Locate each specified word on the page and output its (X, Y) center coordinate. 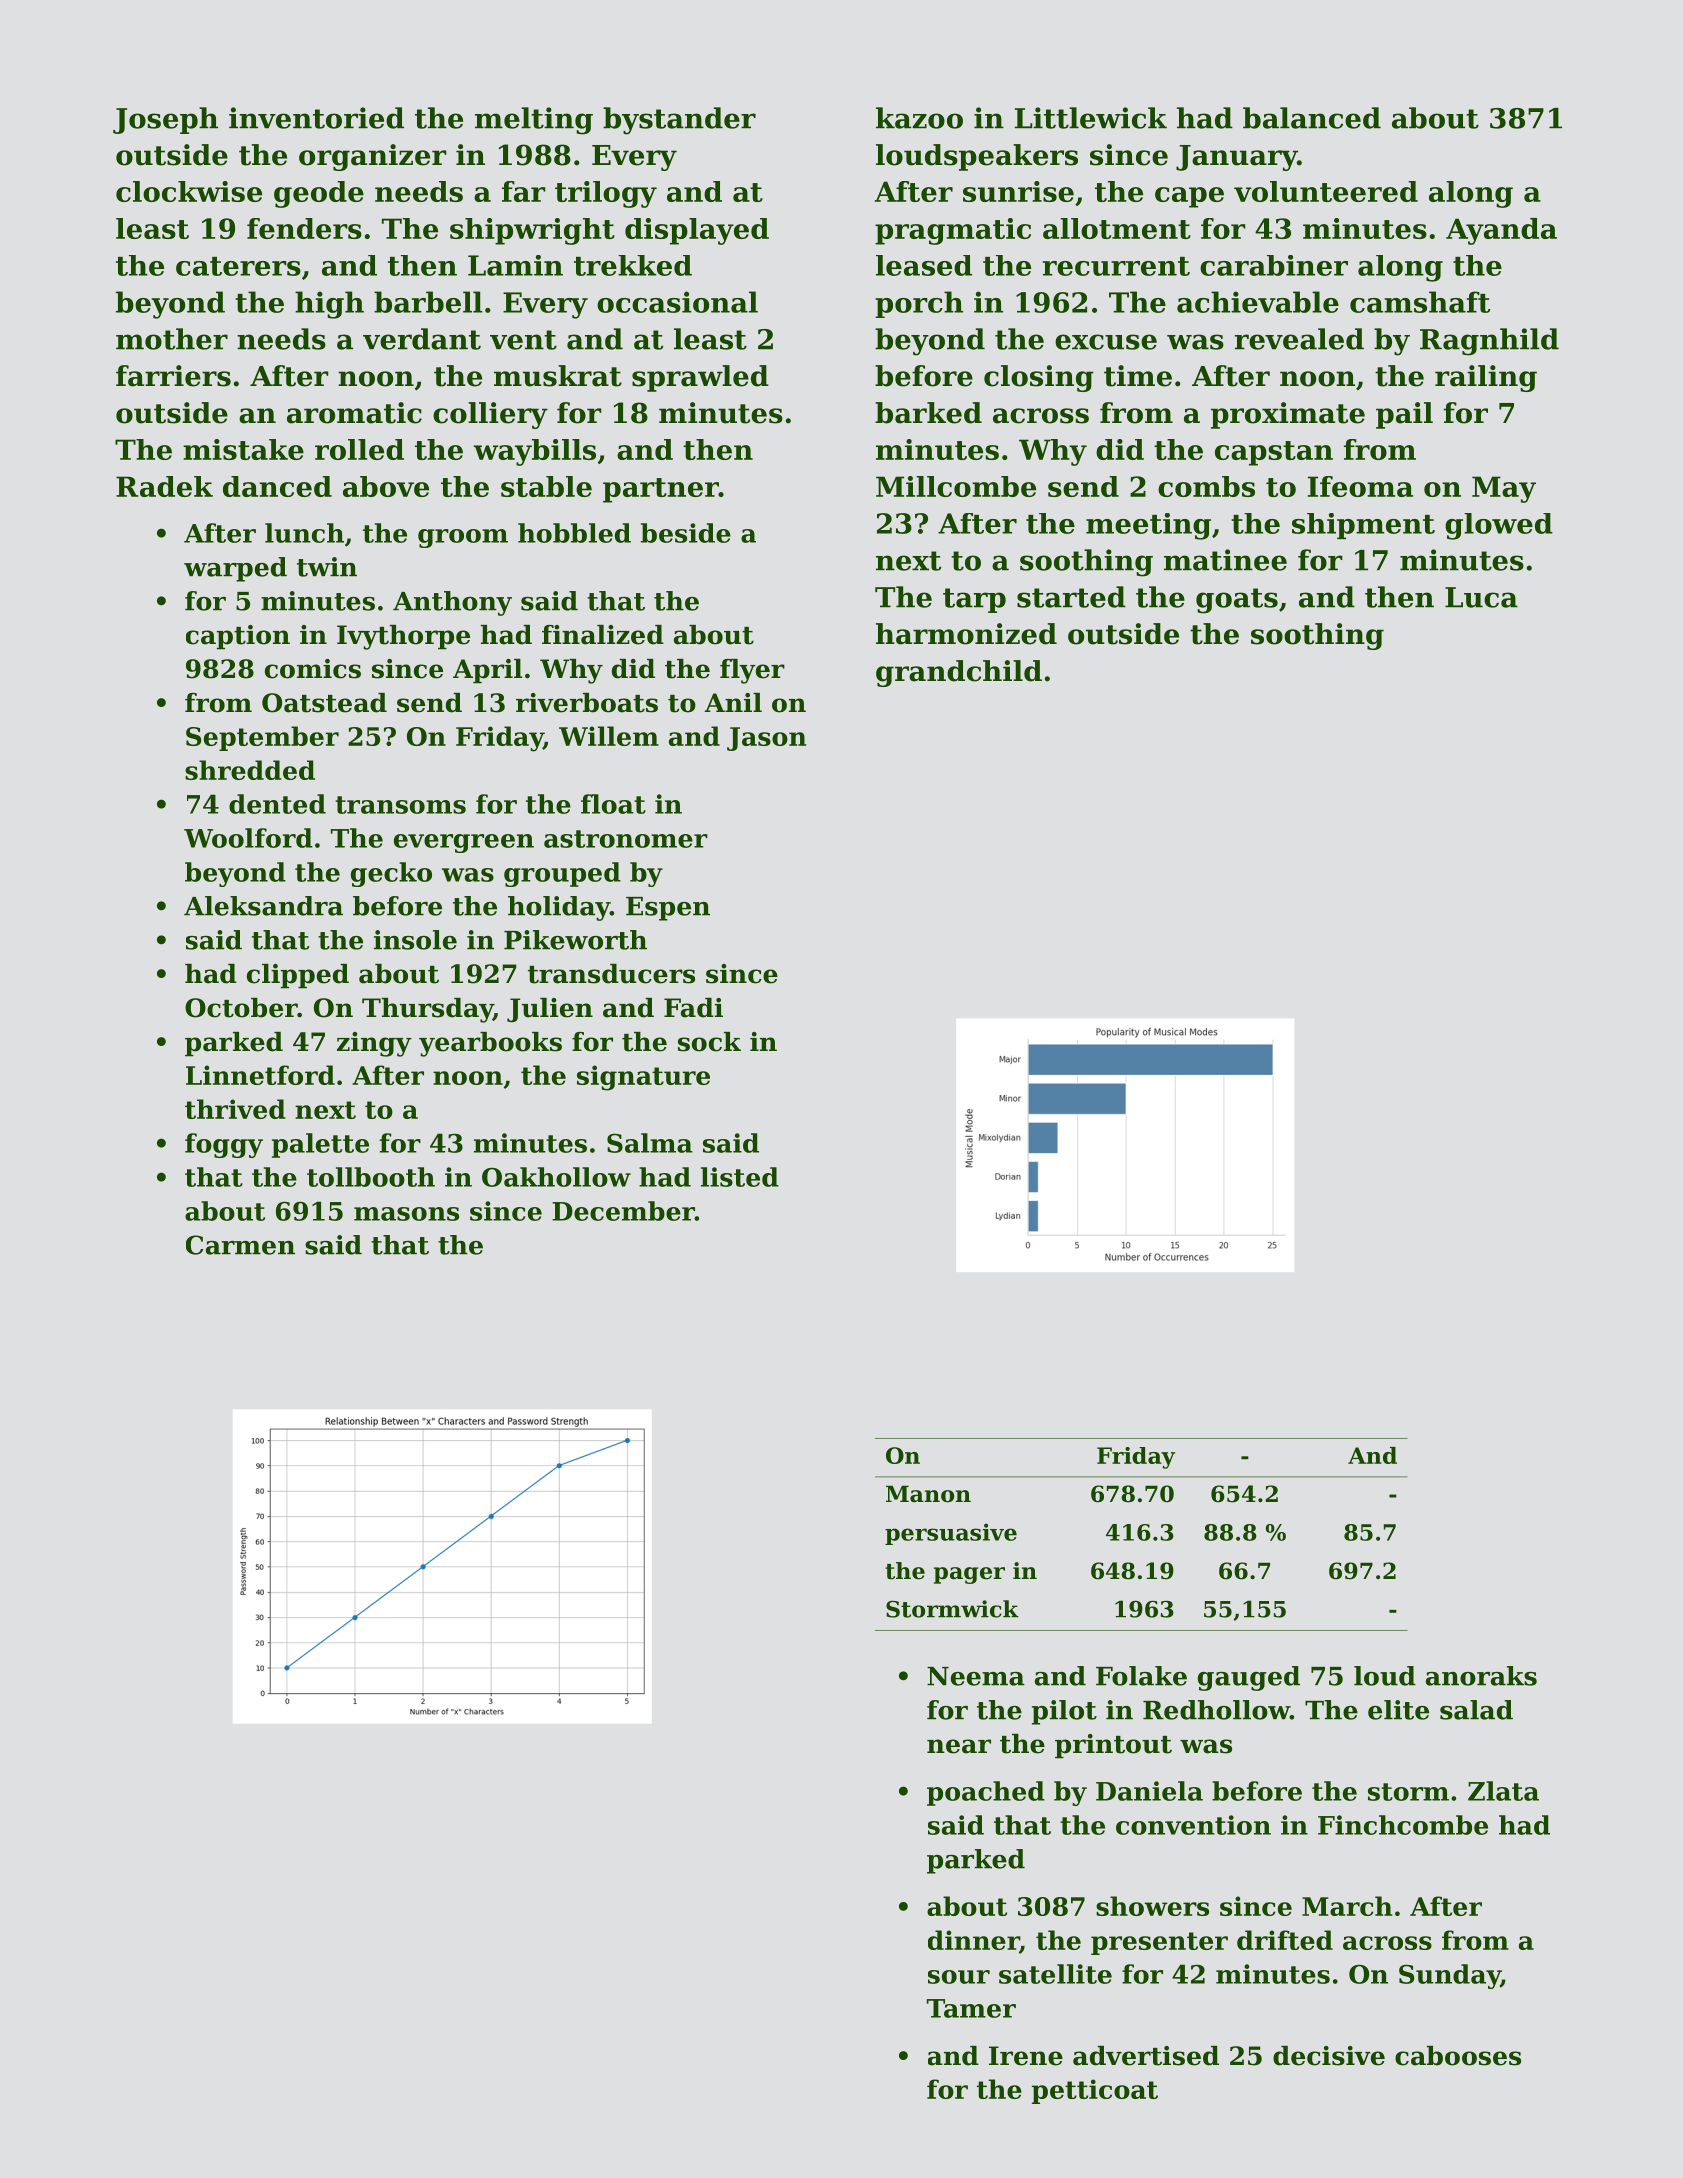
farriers (173, 376)
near (959, 1746)
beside (686, 533)
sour (959, 1977)
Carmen (240, 1245)
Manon (928, 1494)
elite (1398, 1710)
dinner (973, 1940)
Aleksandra (263, 906)
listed (740, 1177)
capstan (1274, 453)
